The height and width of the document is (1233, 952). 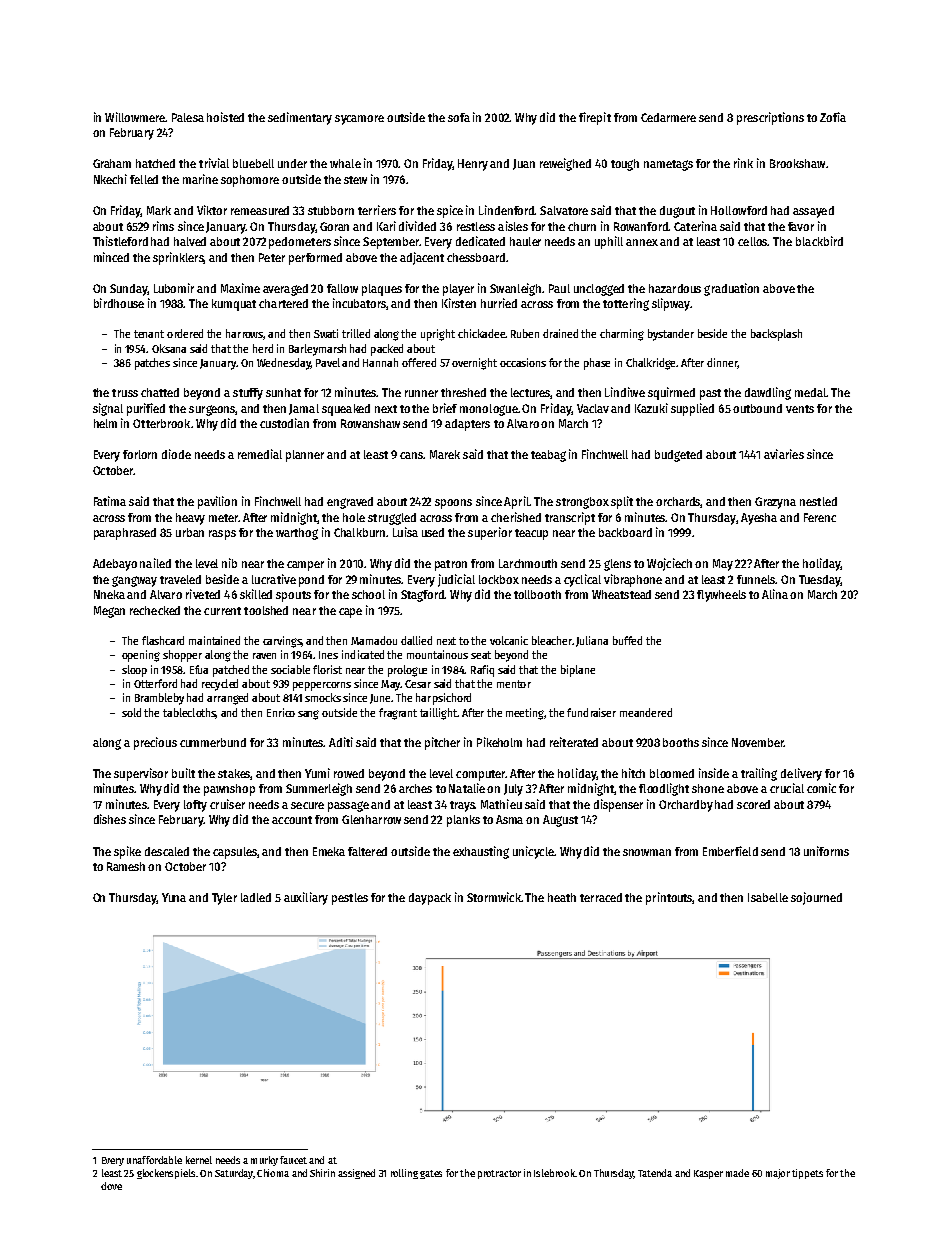 I want to click on Lindenford, so click(x=507, y=210).
